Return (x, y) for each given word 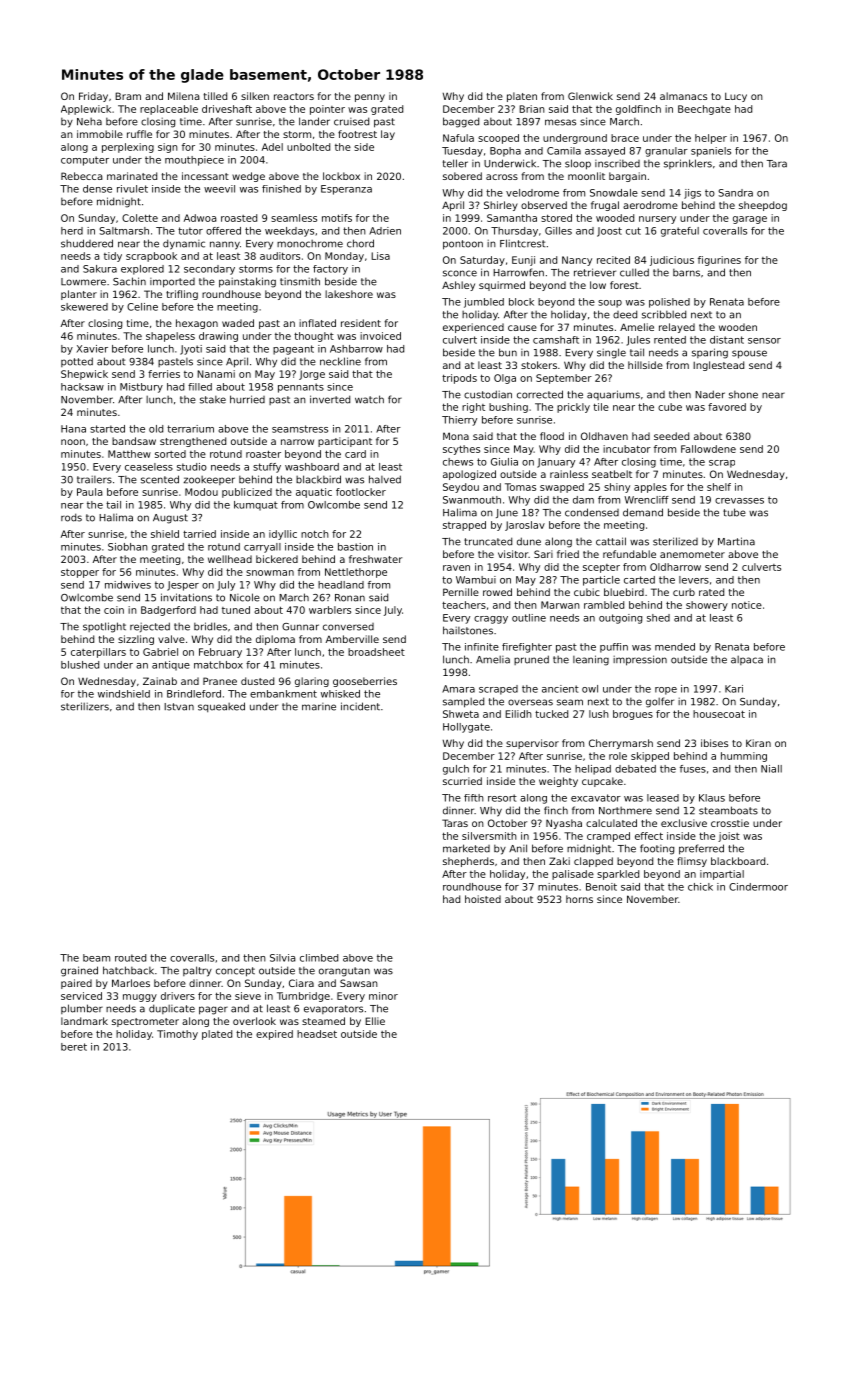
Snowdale (614, 193)
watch (369, 399)
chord (360, 243)
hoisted (483, 899)
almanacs (683, 96)
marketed (466, 848)
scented (160, 479)
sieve (248, 996)
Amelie (637, 327)
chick (700, 887)
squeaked (221, 707)
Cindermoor (758, 887)
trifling (182, 295)
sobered (462, 176)
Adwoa (200, 218)
